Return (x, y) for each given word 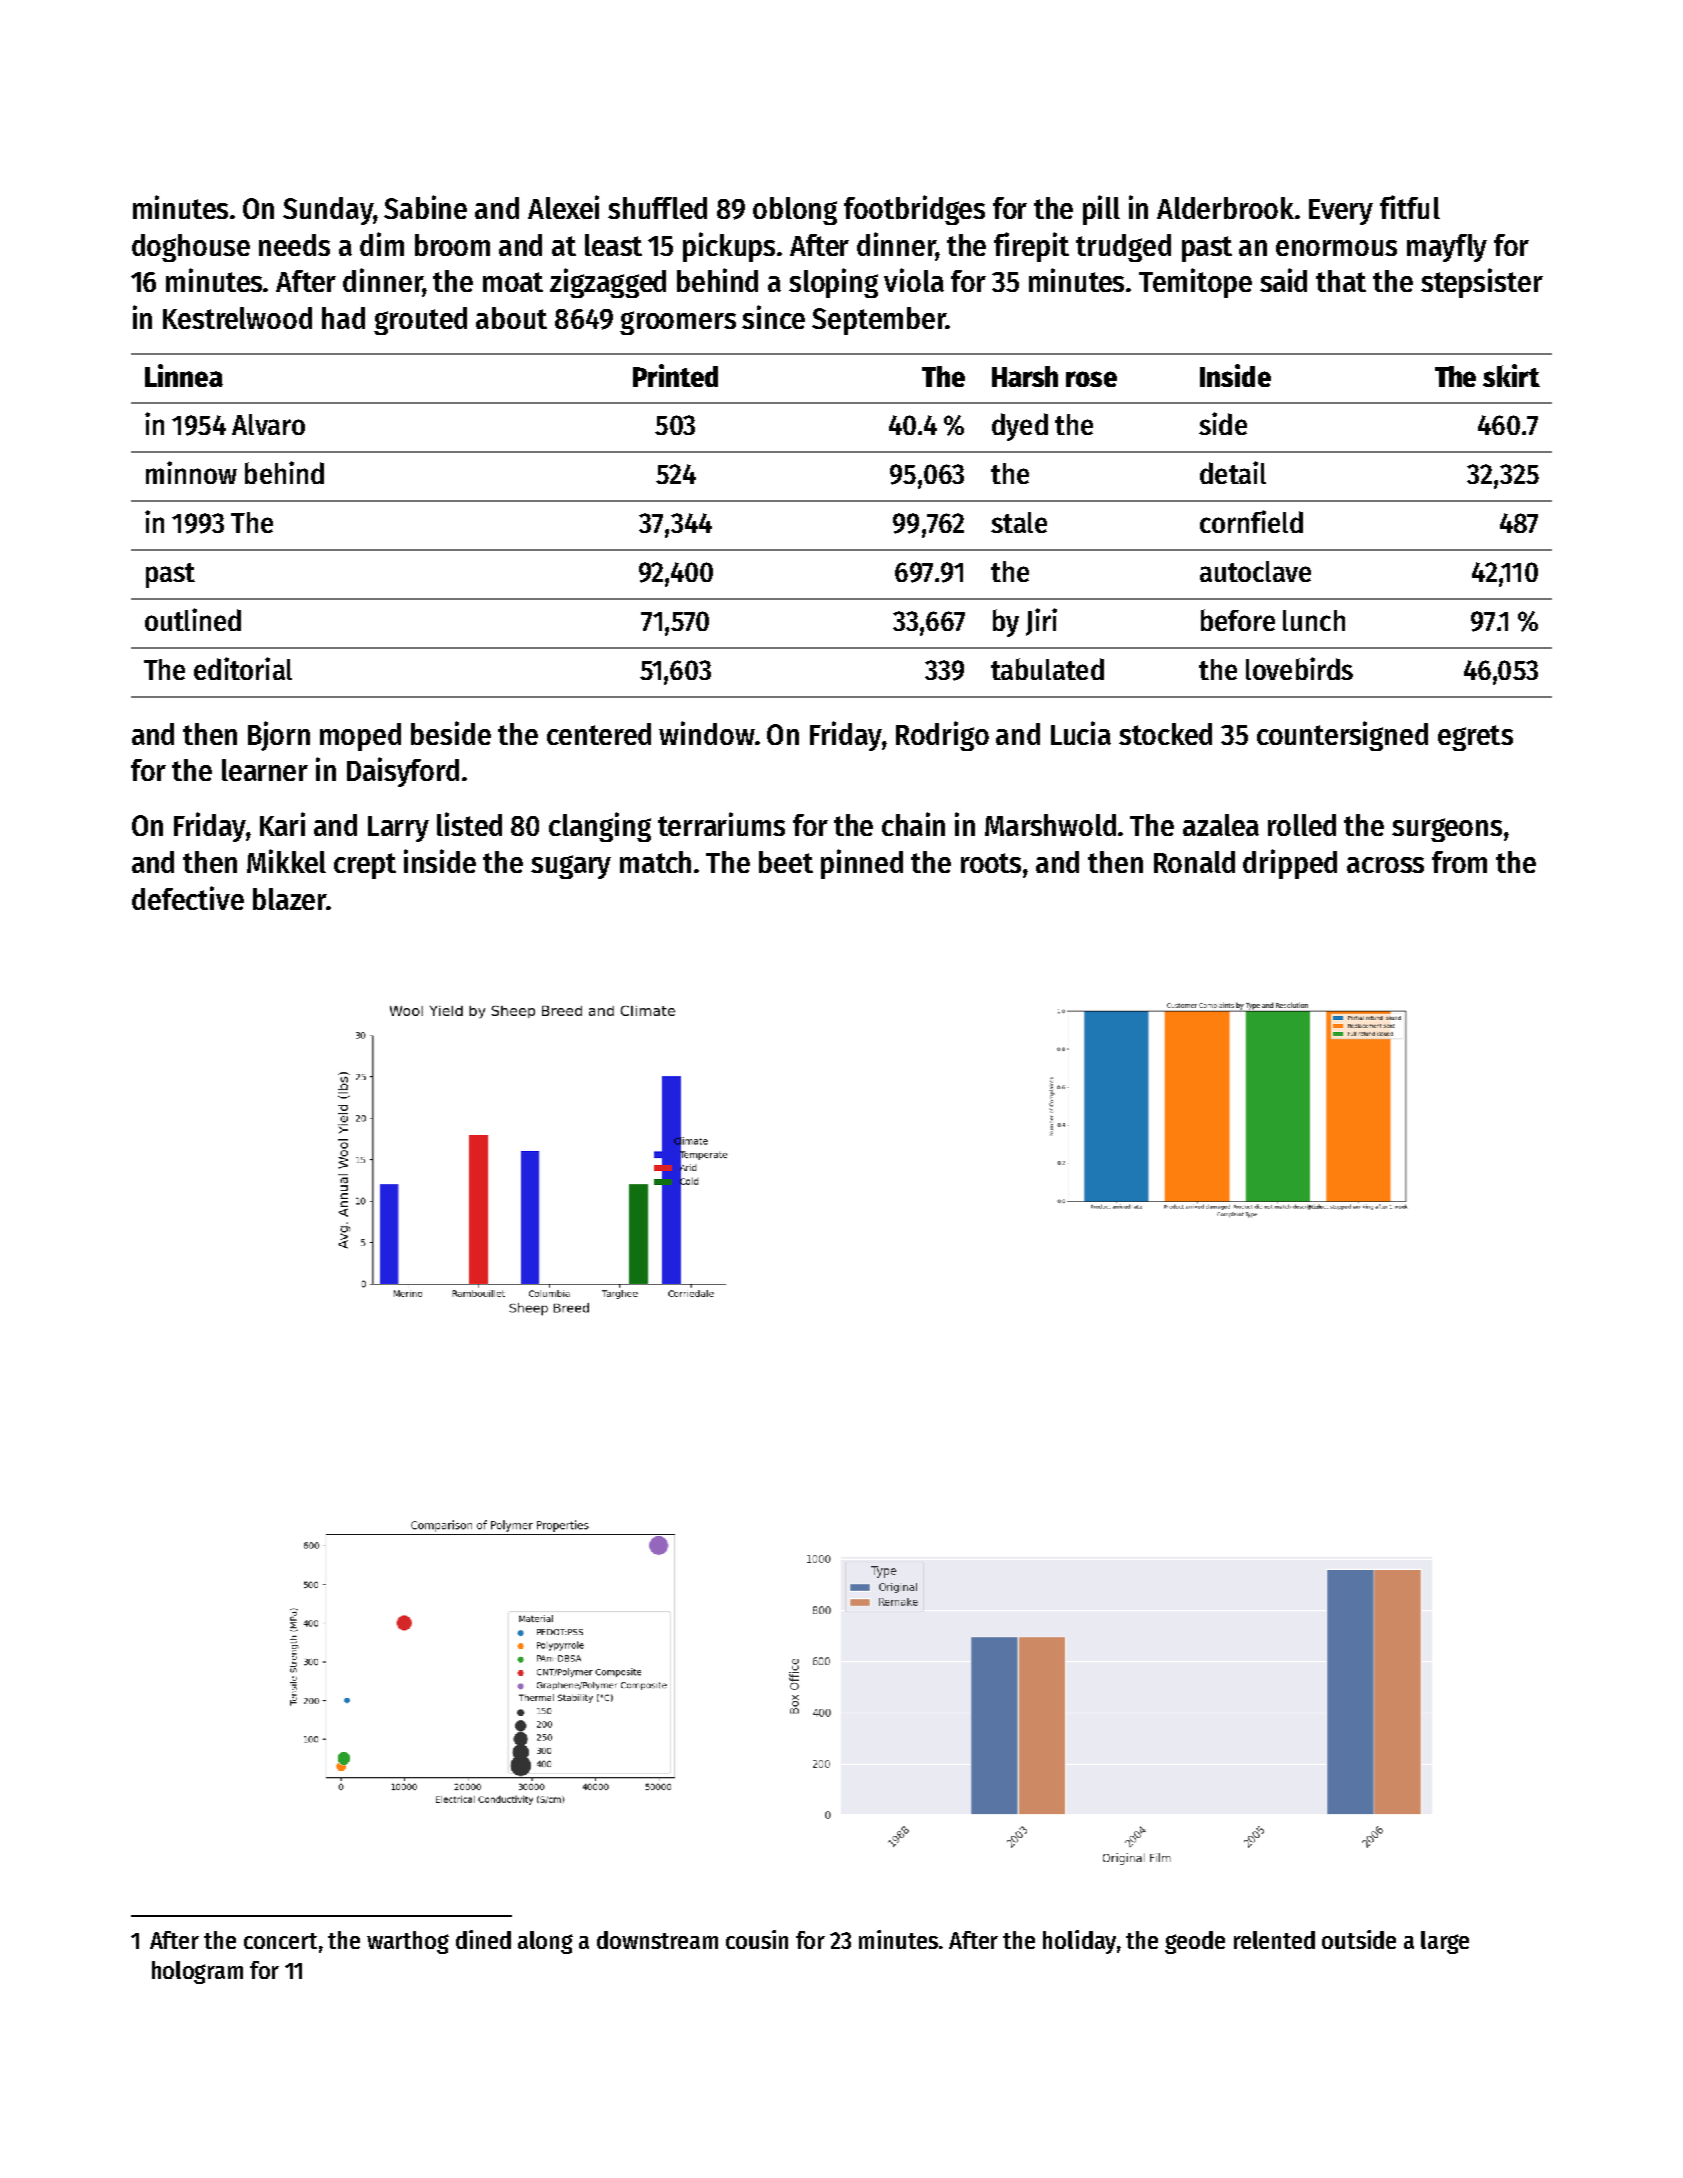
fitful (1410, 207)
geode (1195, 1942)
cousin (757, 1939)
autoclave (1255, 571)
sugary (571, 867)
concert (280, 1941)
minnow (191, 472)
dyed (1020, 427)
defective (188, 898)
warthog (408, 1942)
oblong (795, 211)
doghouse (191, 248)
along (545, 1942)
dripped (1290, 864)
